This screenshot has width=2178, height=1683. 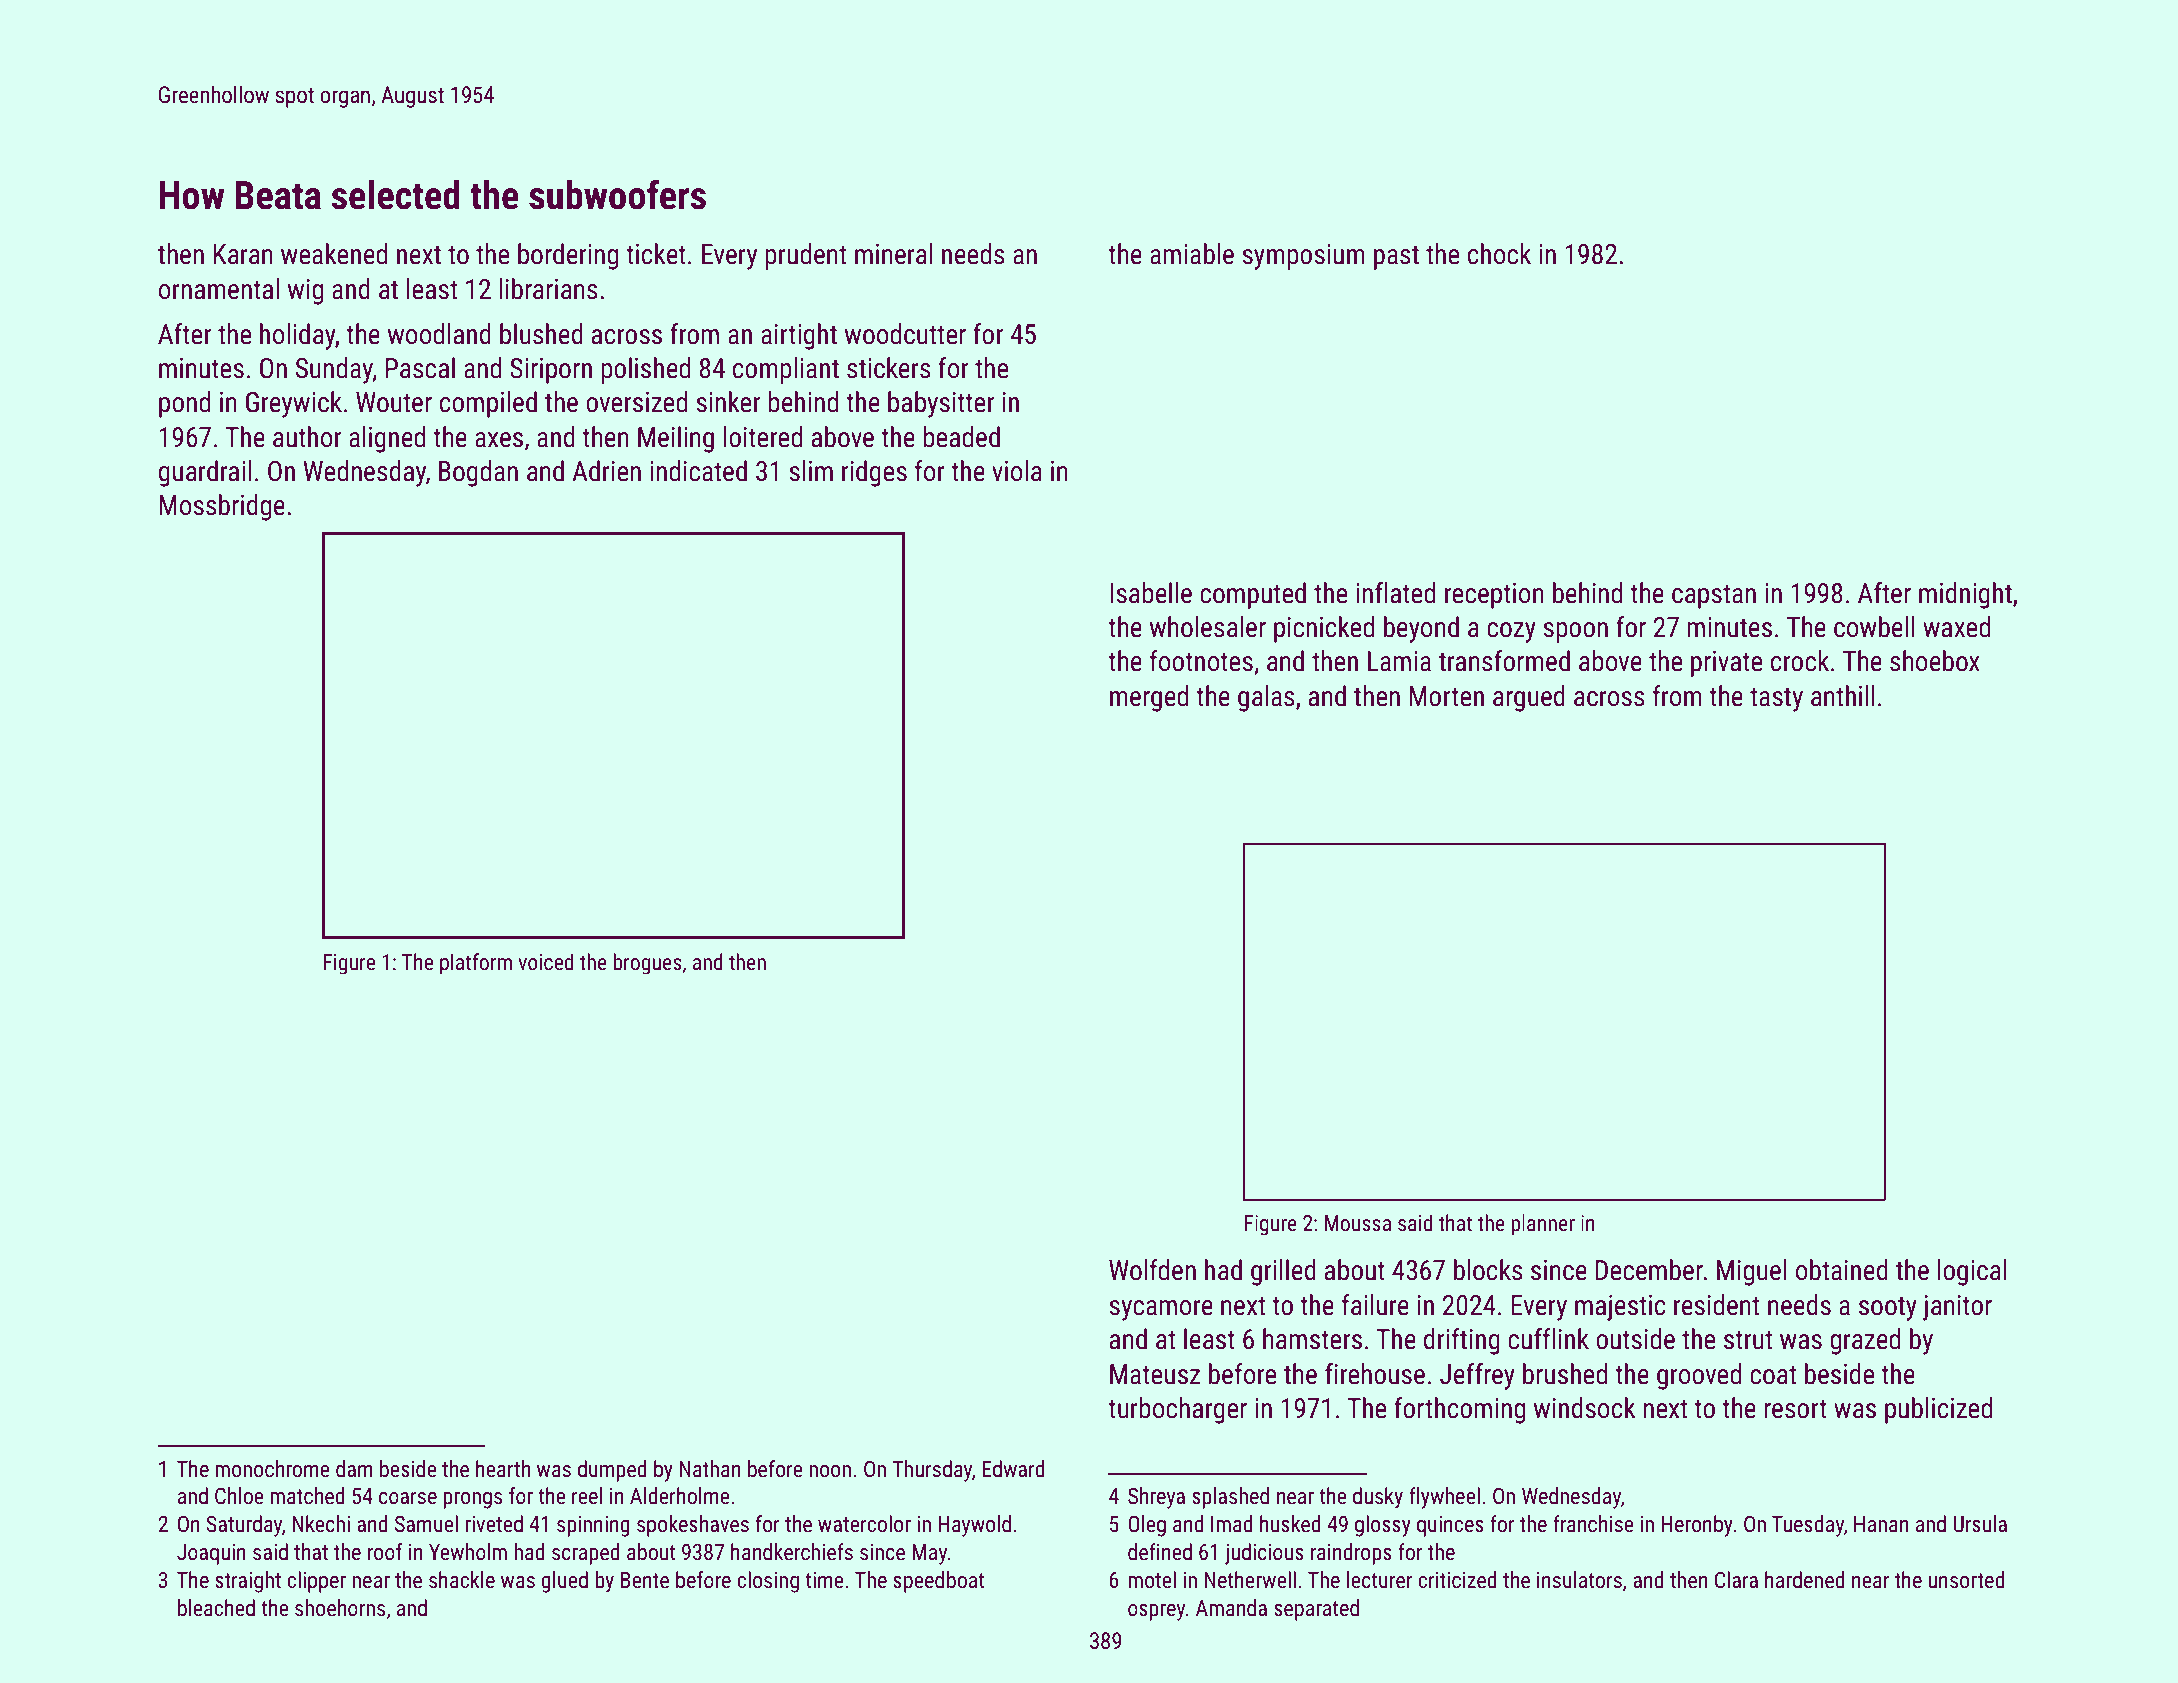 What do you see at coordinates (1161, 1310) in the screenshot?
I see `sycamore` at bounding box center [1161, 1310].
